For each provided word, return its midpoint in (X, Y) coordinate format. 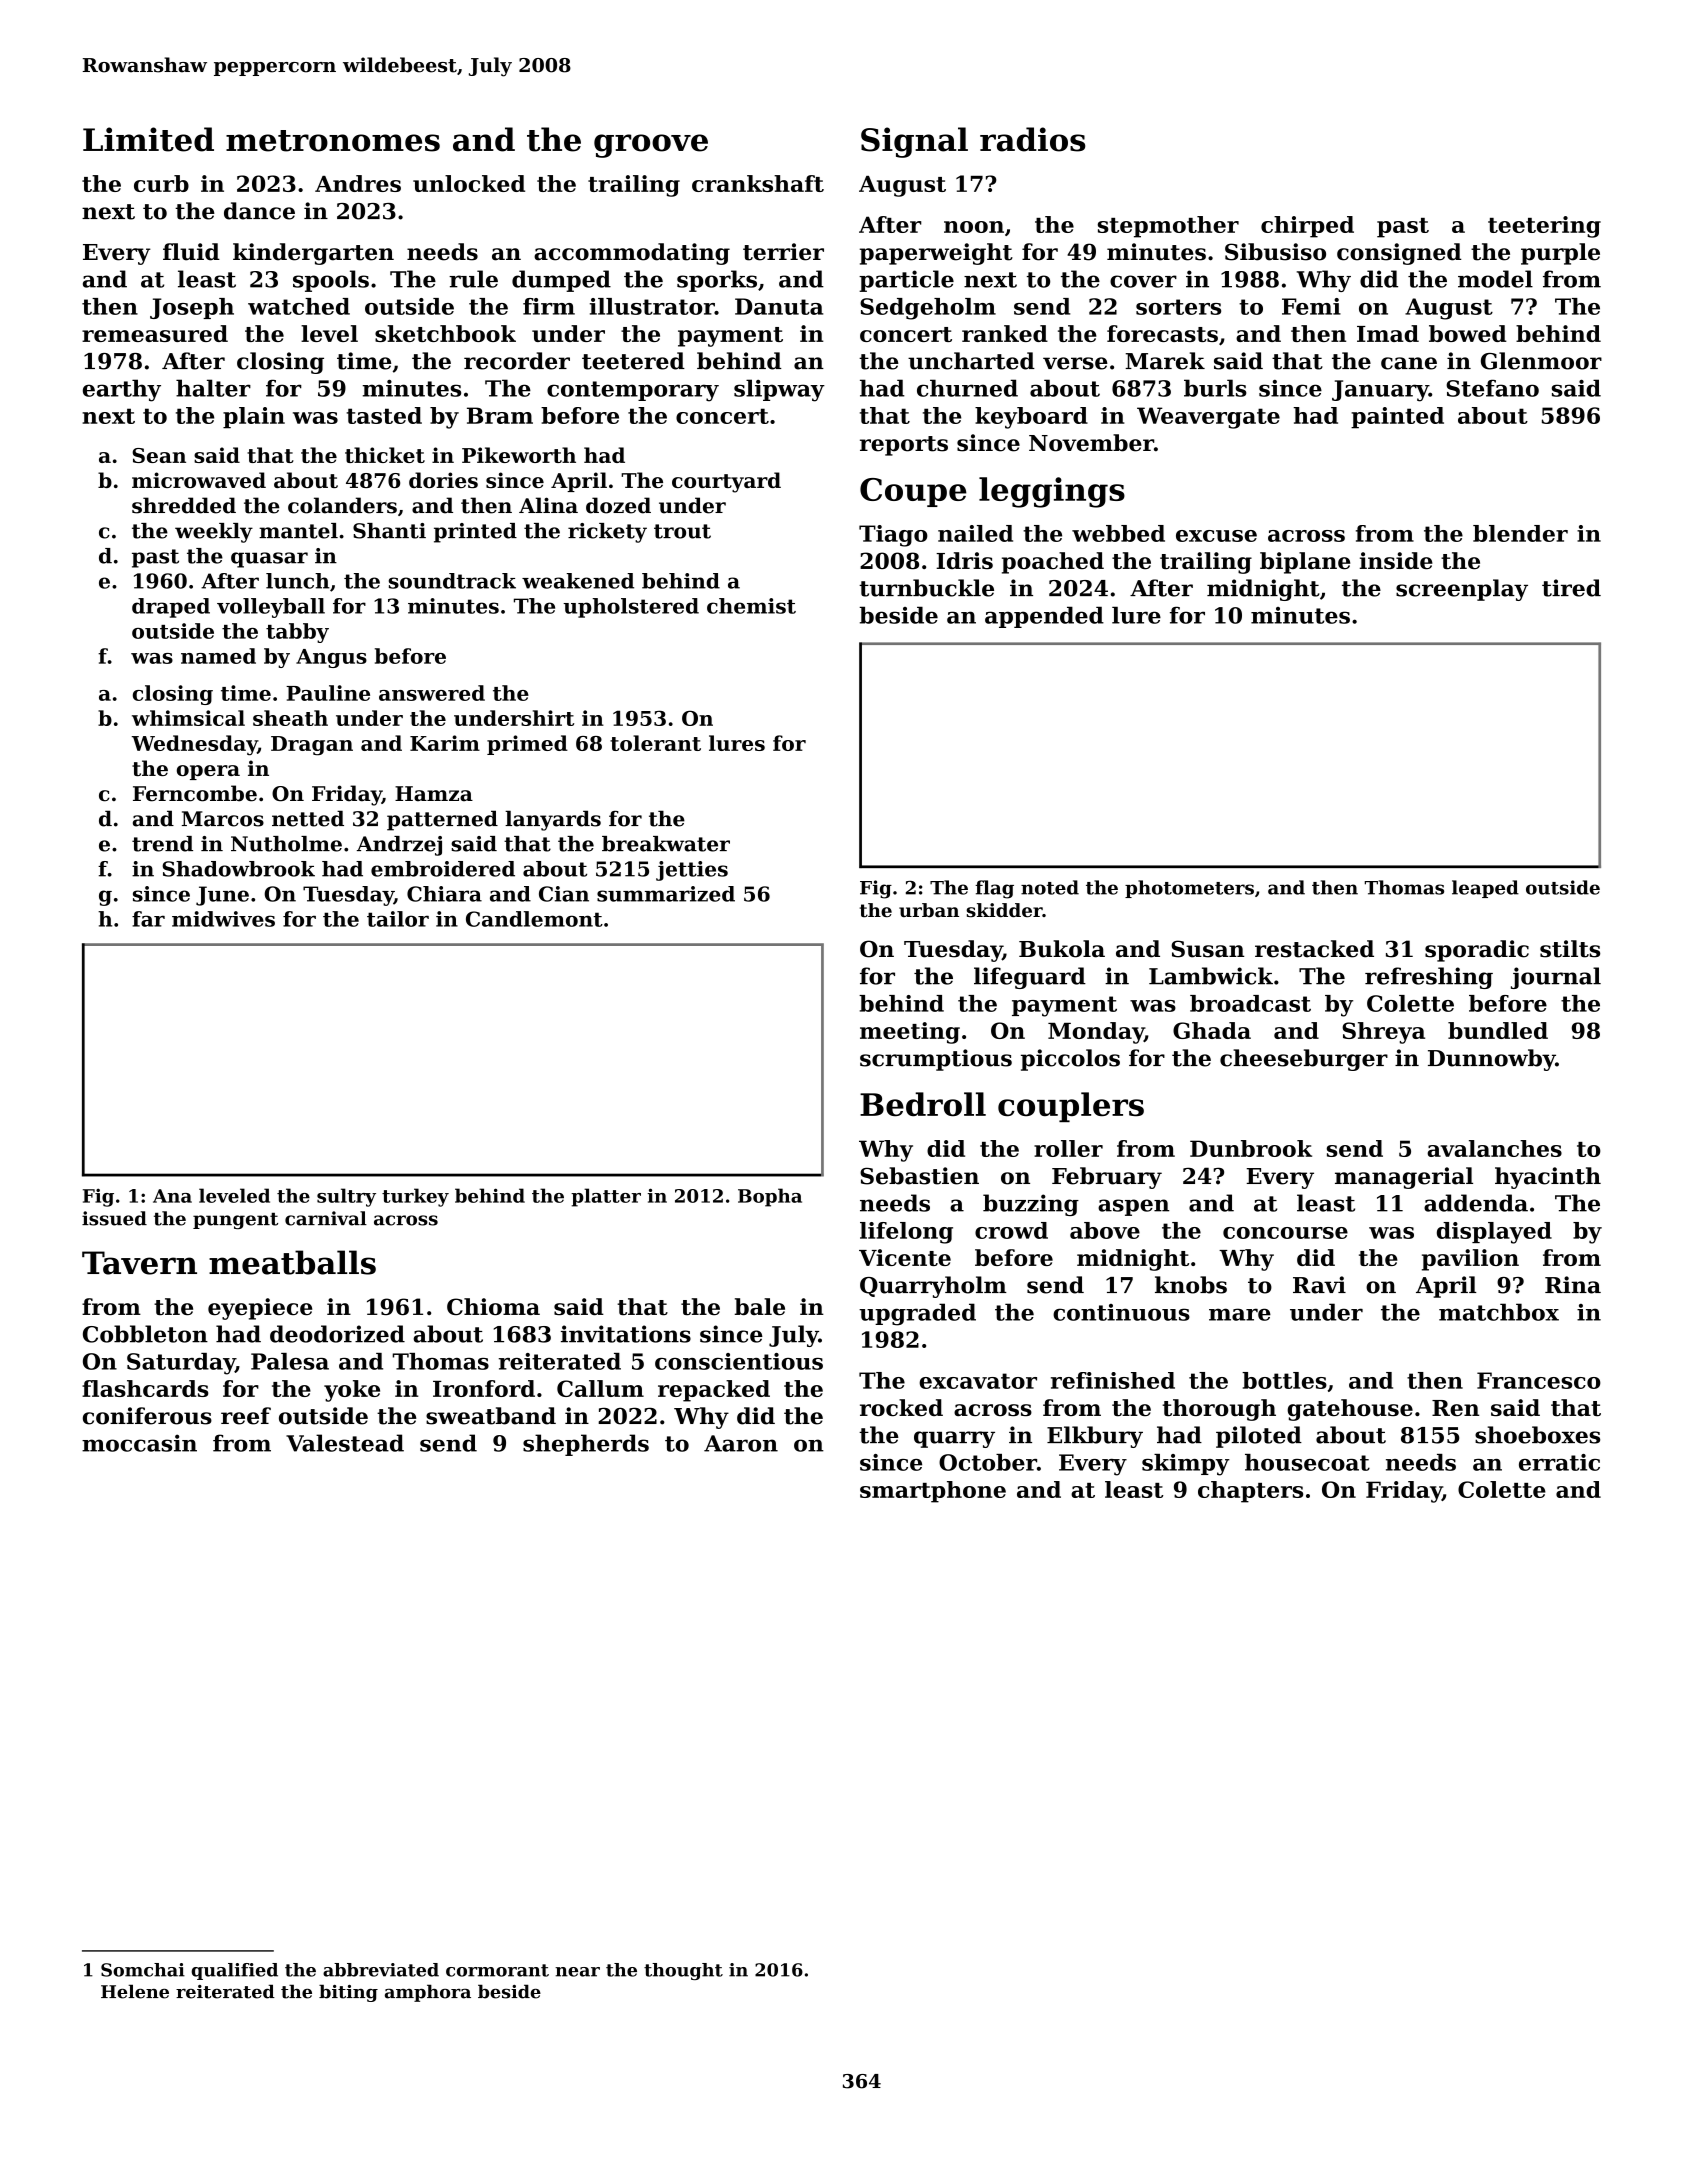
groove (651, 146)
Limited (148, 139)
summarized (666, 894)
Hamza (434, 794)
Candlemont (534, 919)
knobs (1191, 1285)
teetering (1544, 227)
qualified (234, 1971)
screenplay (1462, 590)
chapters (1250, 1492)
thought (683, 1971)
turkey (415, 1197)
